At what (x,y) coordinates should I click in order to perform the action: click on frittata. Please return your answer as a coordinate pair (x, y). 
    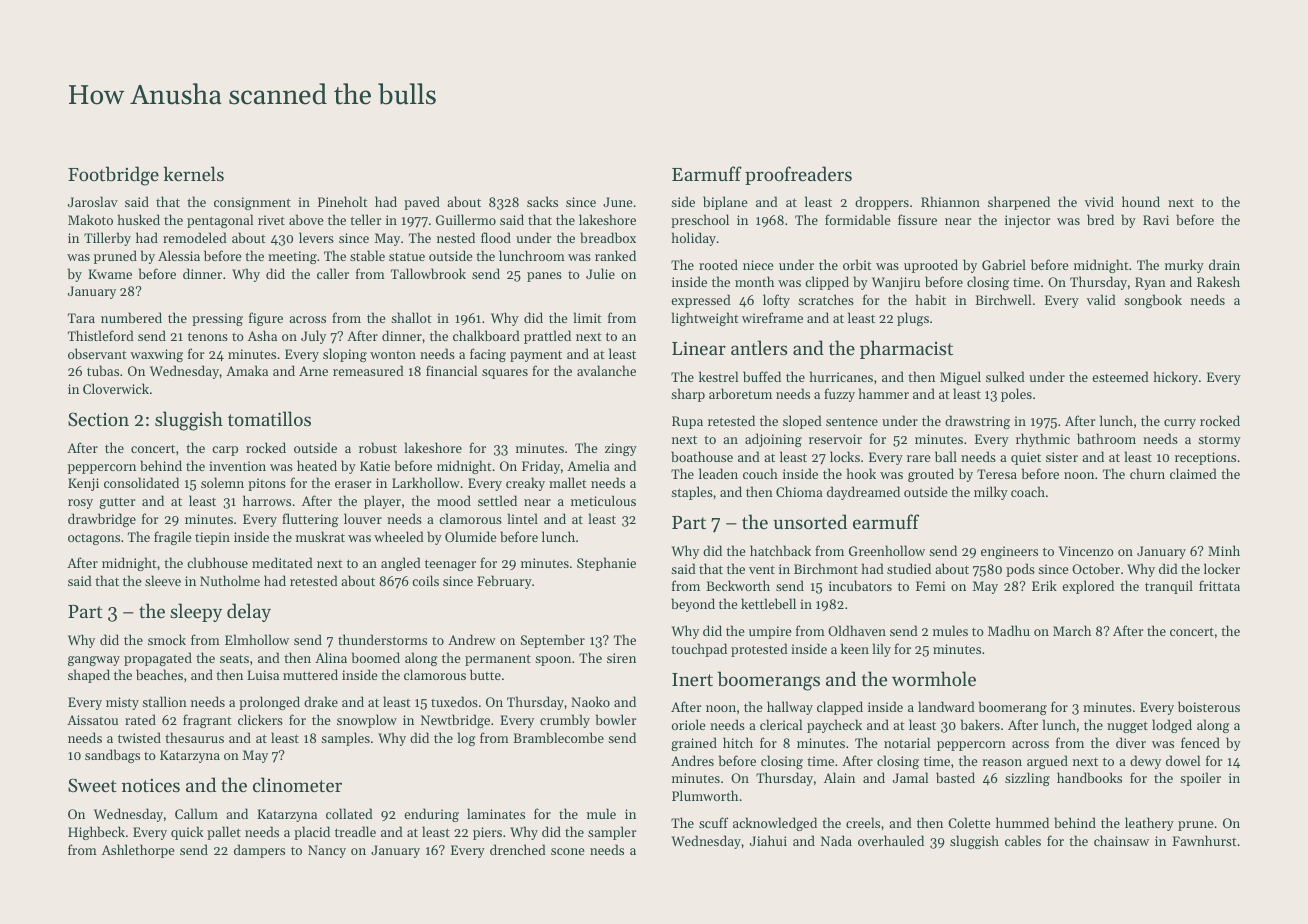
    Looking at the image, I should click on (1219, 585).
